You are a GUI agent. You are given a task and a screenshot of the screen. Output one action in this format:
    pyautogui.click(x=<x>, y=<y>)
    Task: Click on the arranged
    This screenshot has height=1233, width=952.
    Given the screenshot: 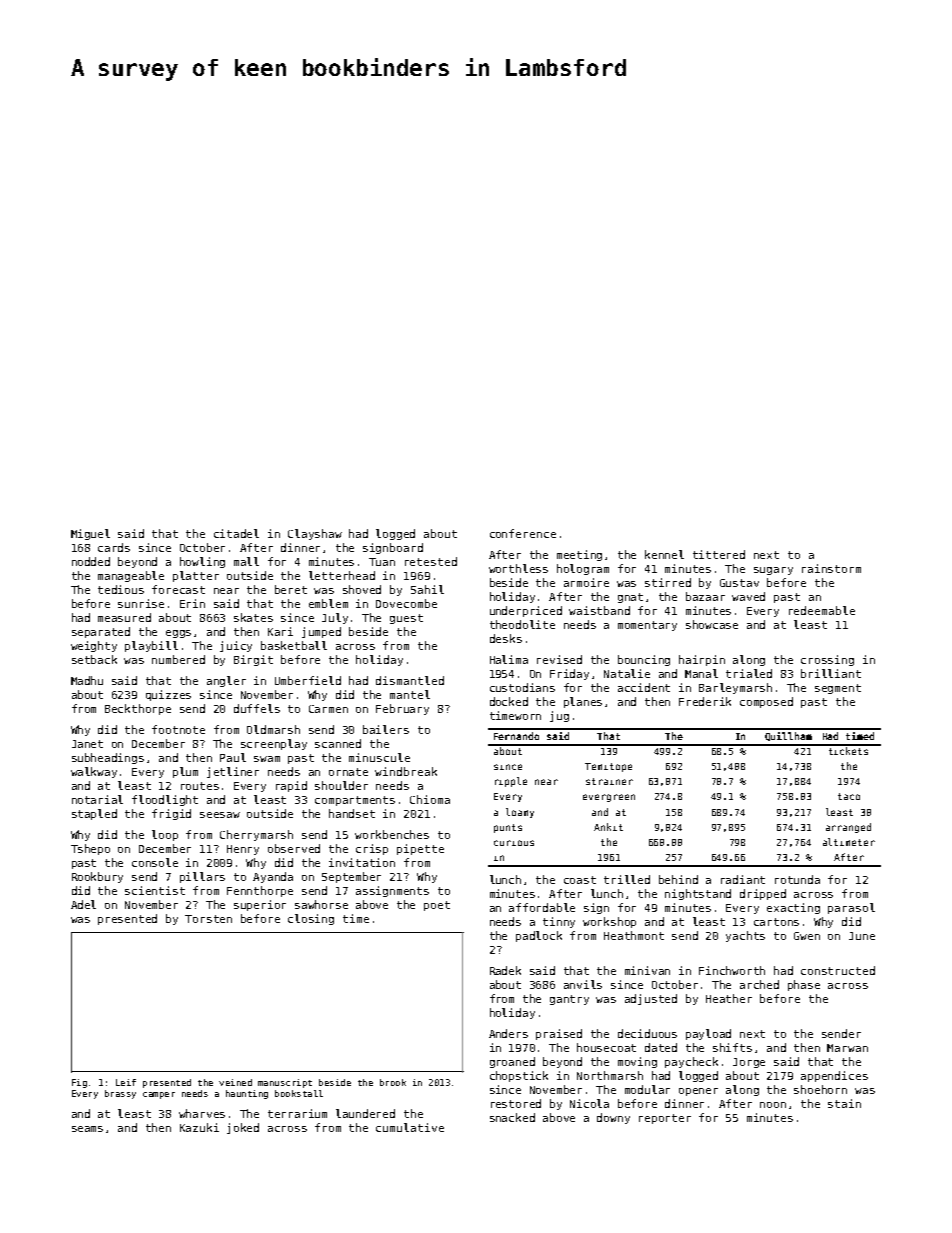 What is the action you would take?
    pyautogui.click(x=848, y=828)
